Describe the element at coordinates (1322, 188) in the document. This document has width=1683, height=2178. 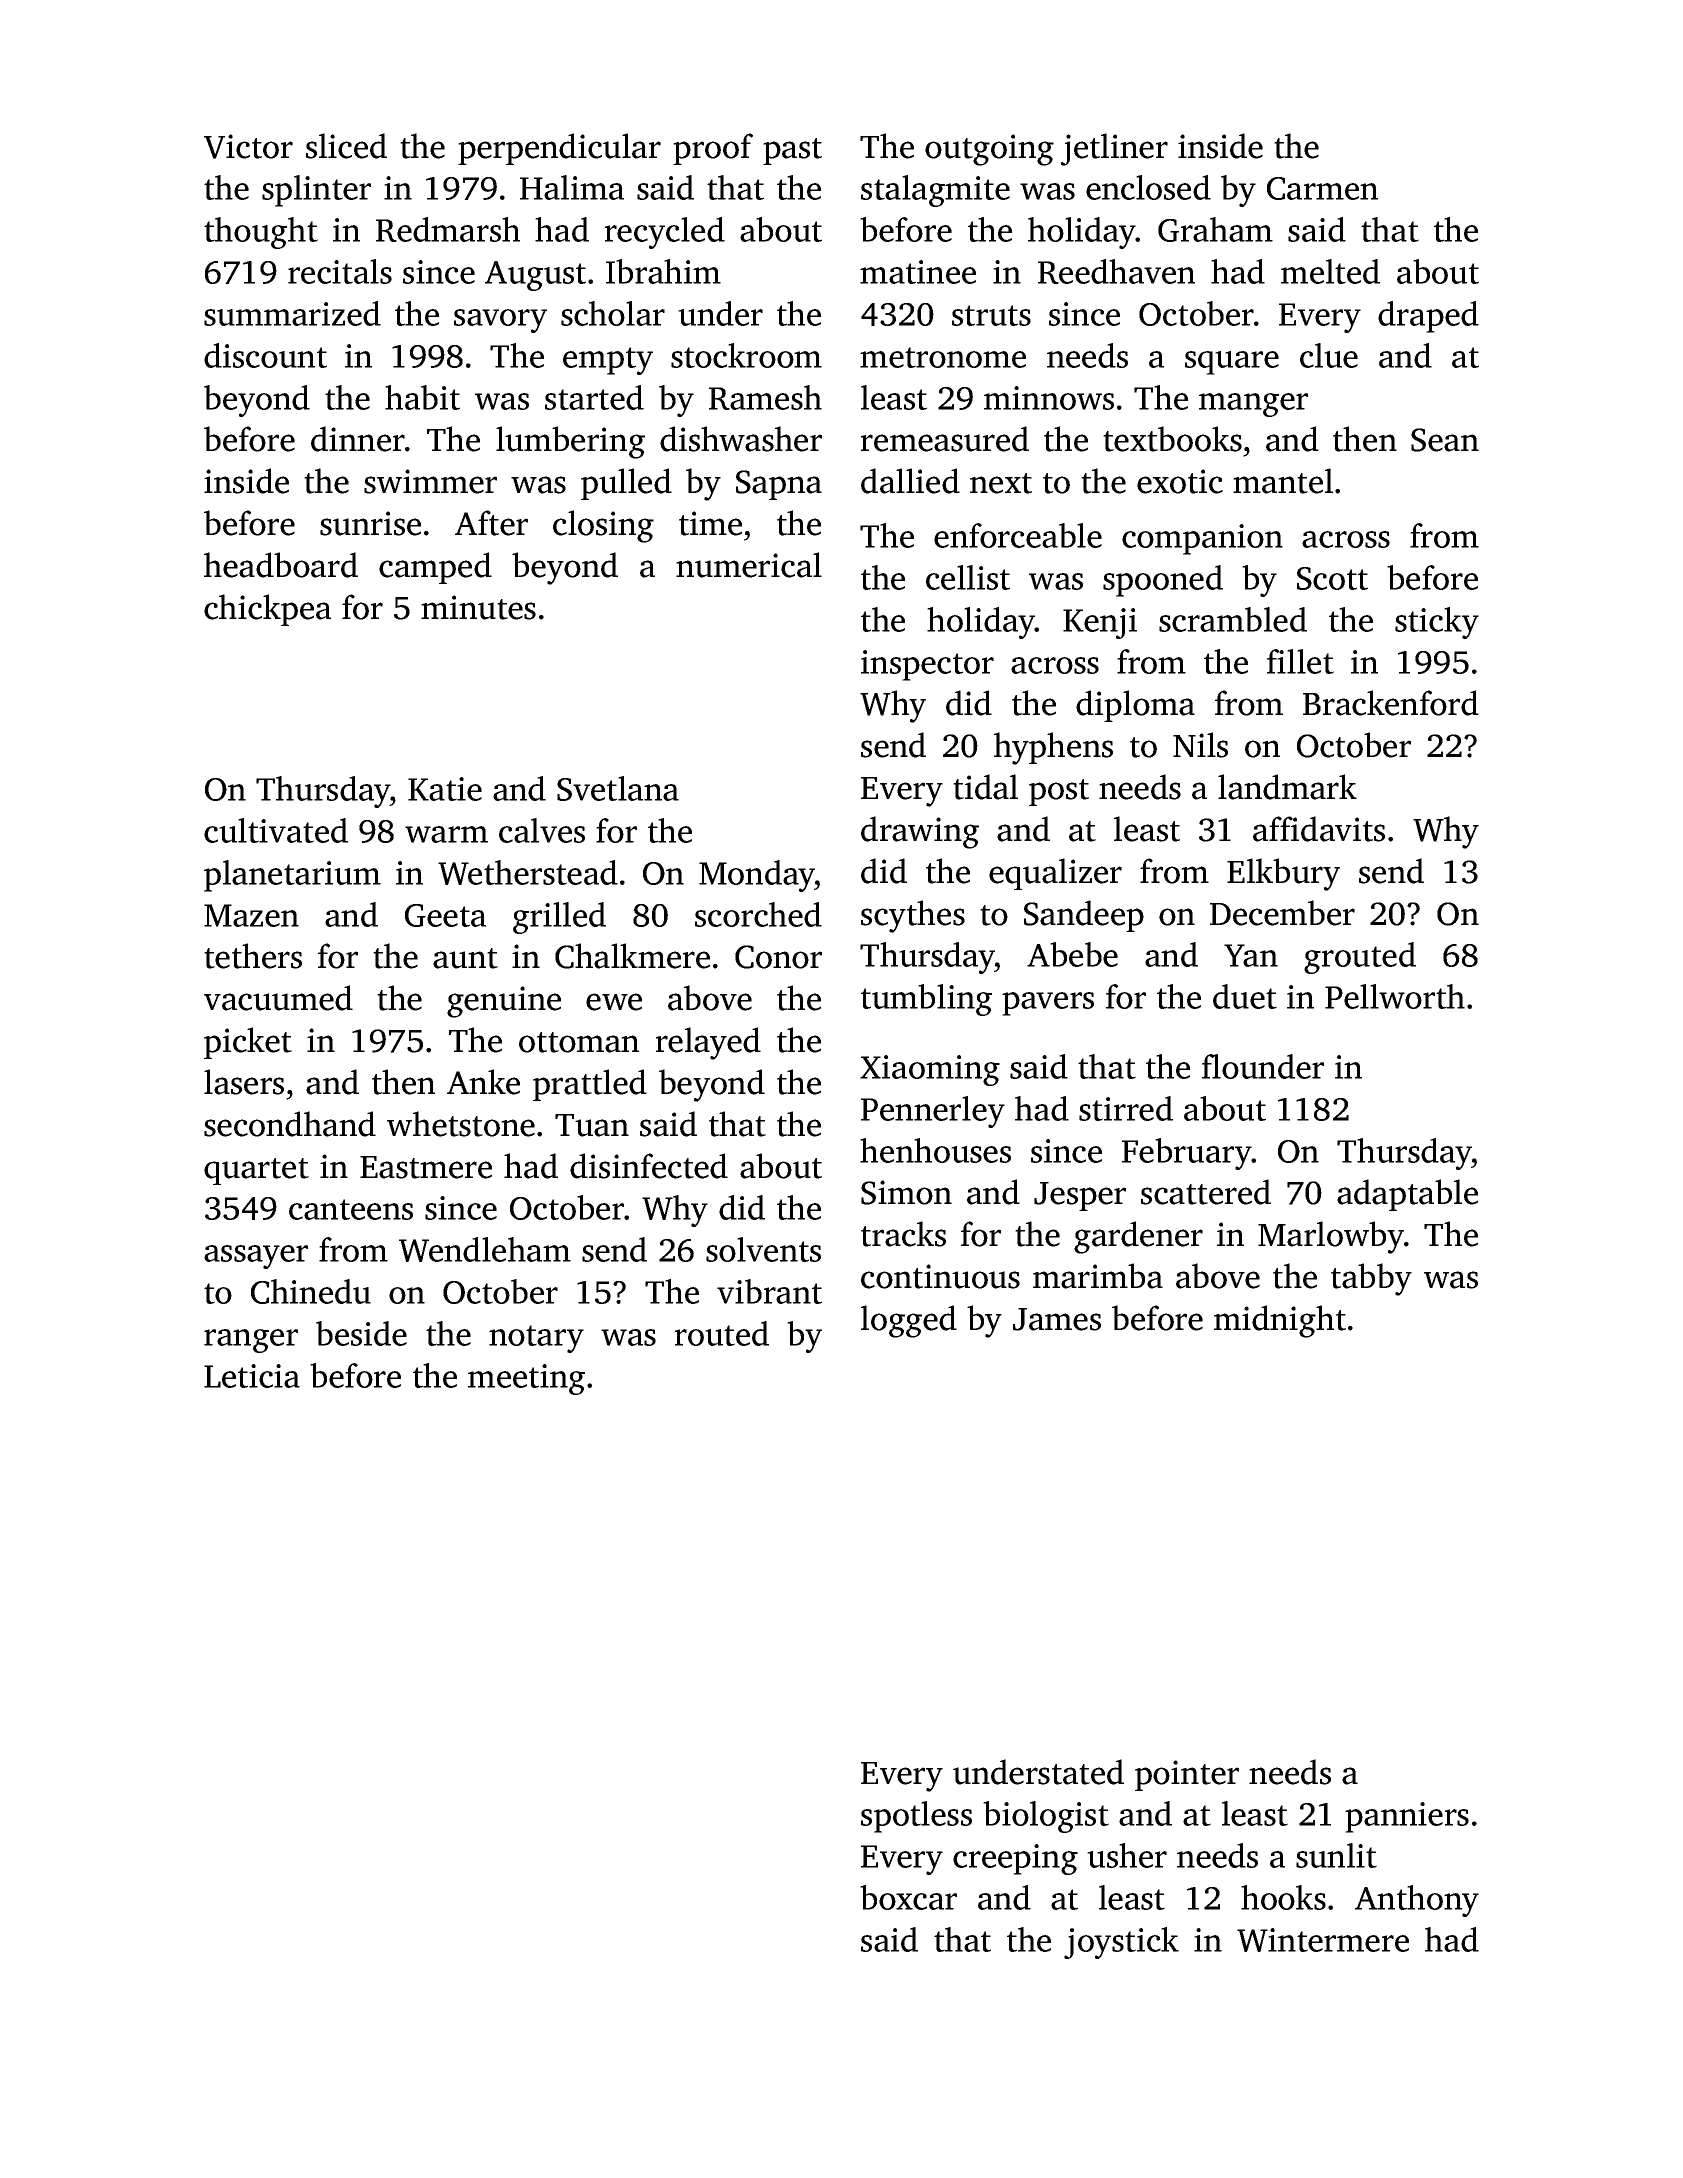
I see `Carmen` at that location.
